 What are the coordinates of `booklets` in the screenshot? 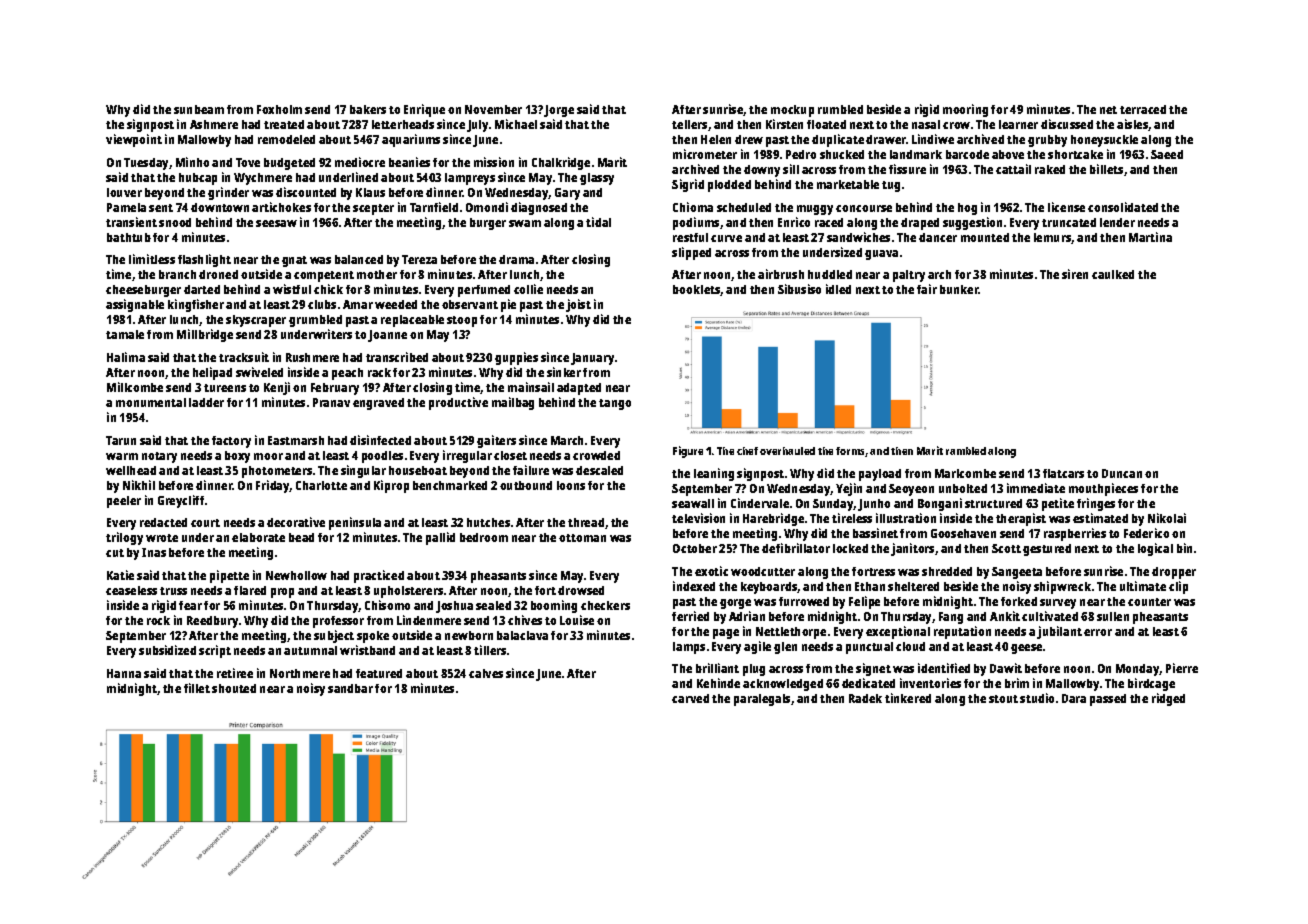 It's located at (697, 290).
